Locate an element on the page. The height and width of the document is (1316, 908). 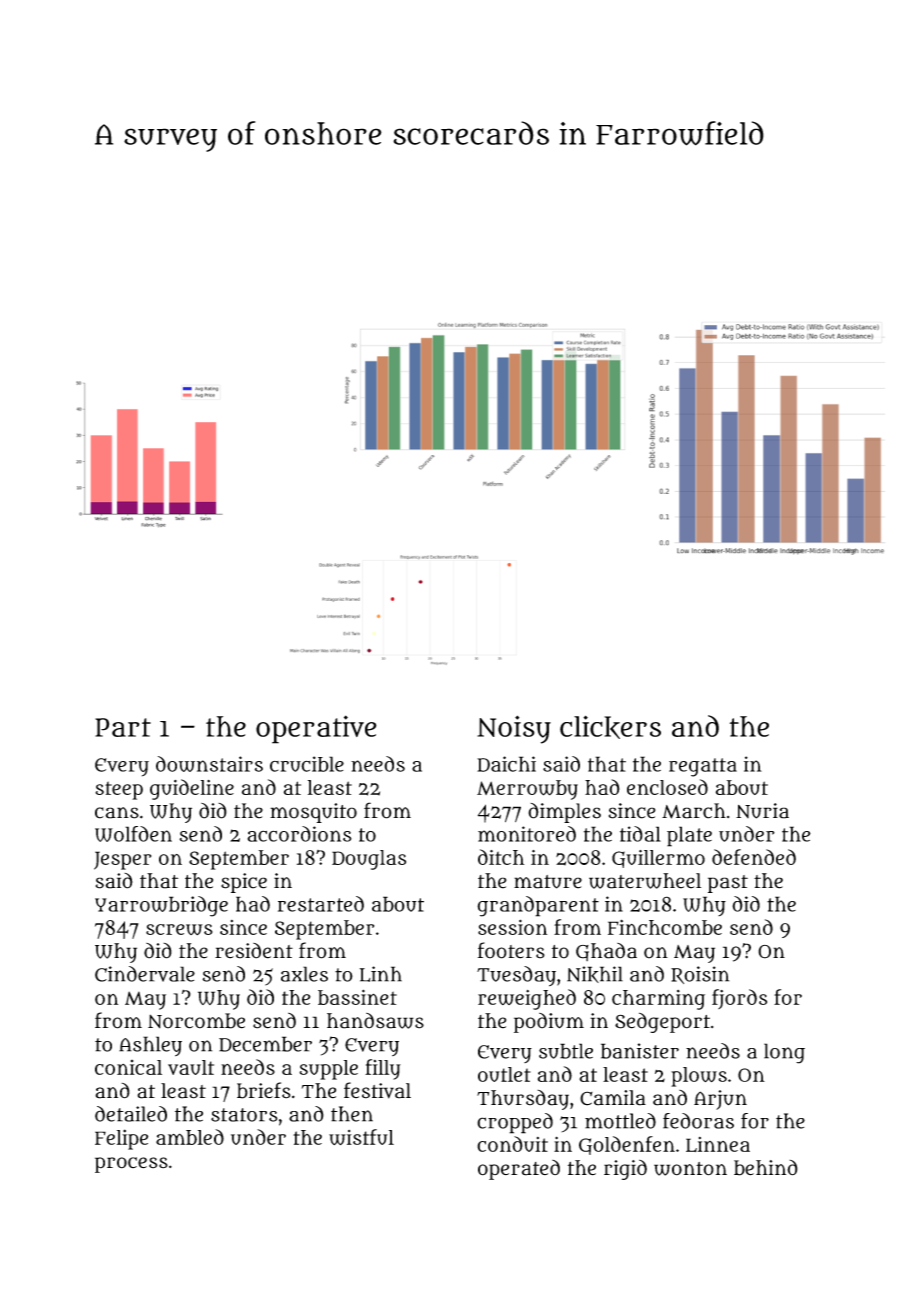
filly is located at coordinates (383, 1069).
